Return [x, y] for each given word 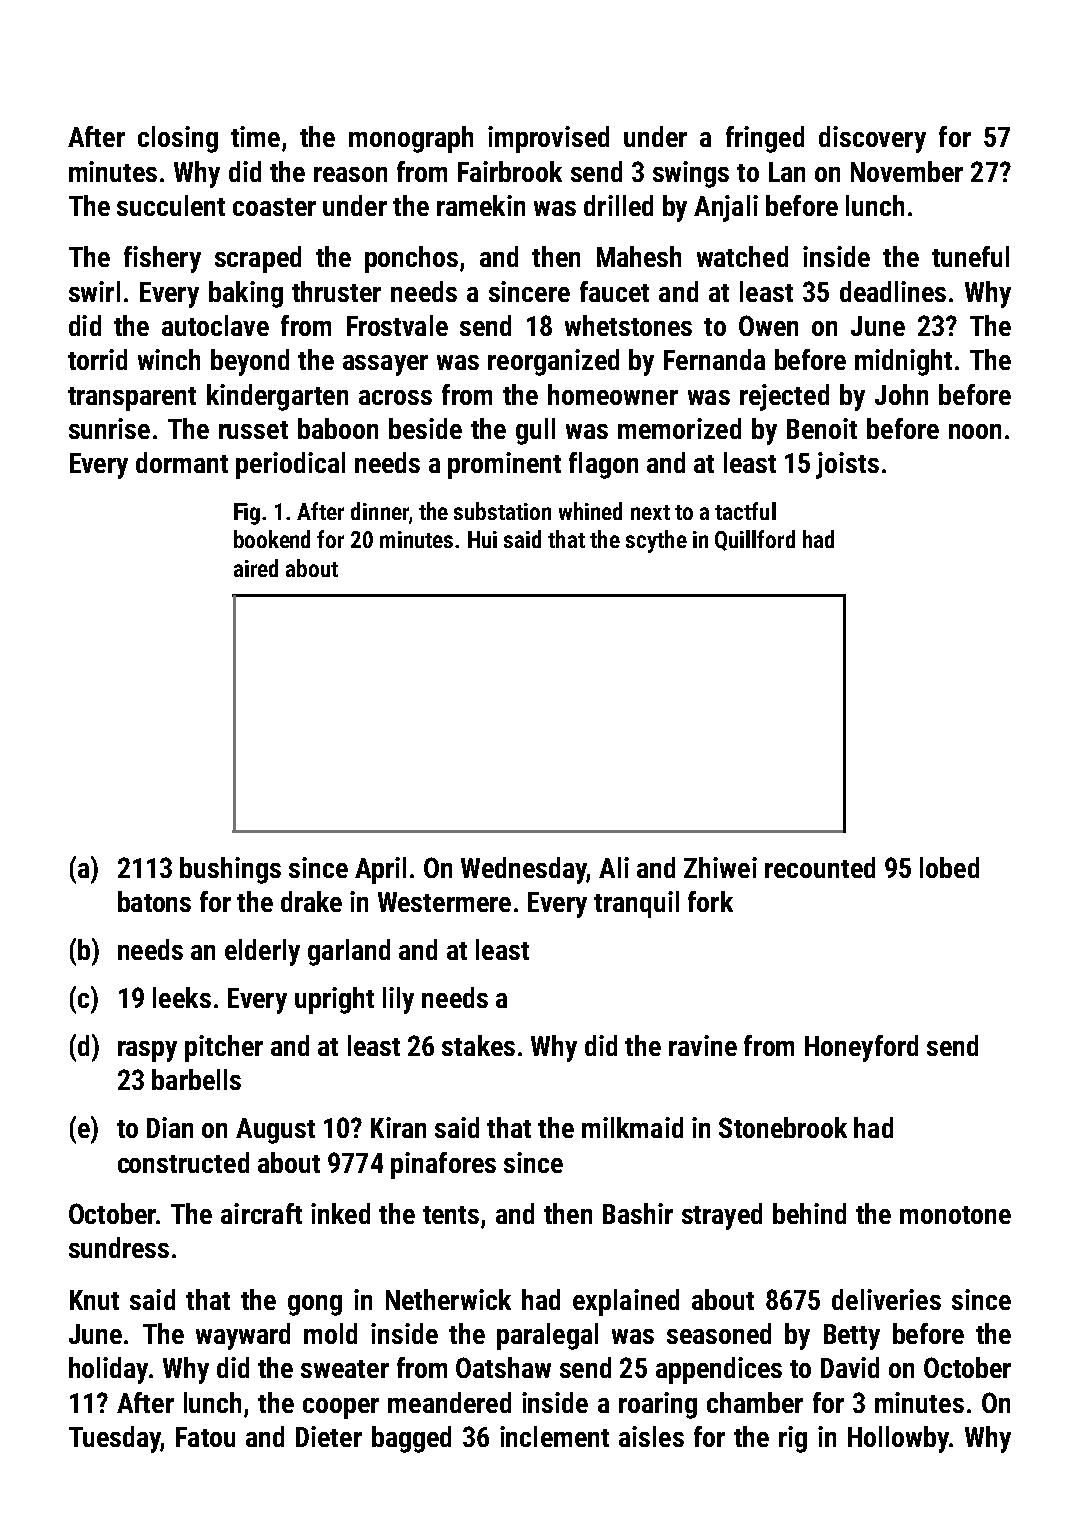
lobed [949, 867]
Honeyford [861, 1048]
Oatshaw [503, 1367]
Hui [482, 539]
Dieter [329, 1436]
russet [253, 430]
